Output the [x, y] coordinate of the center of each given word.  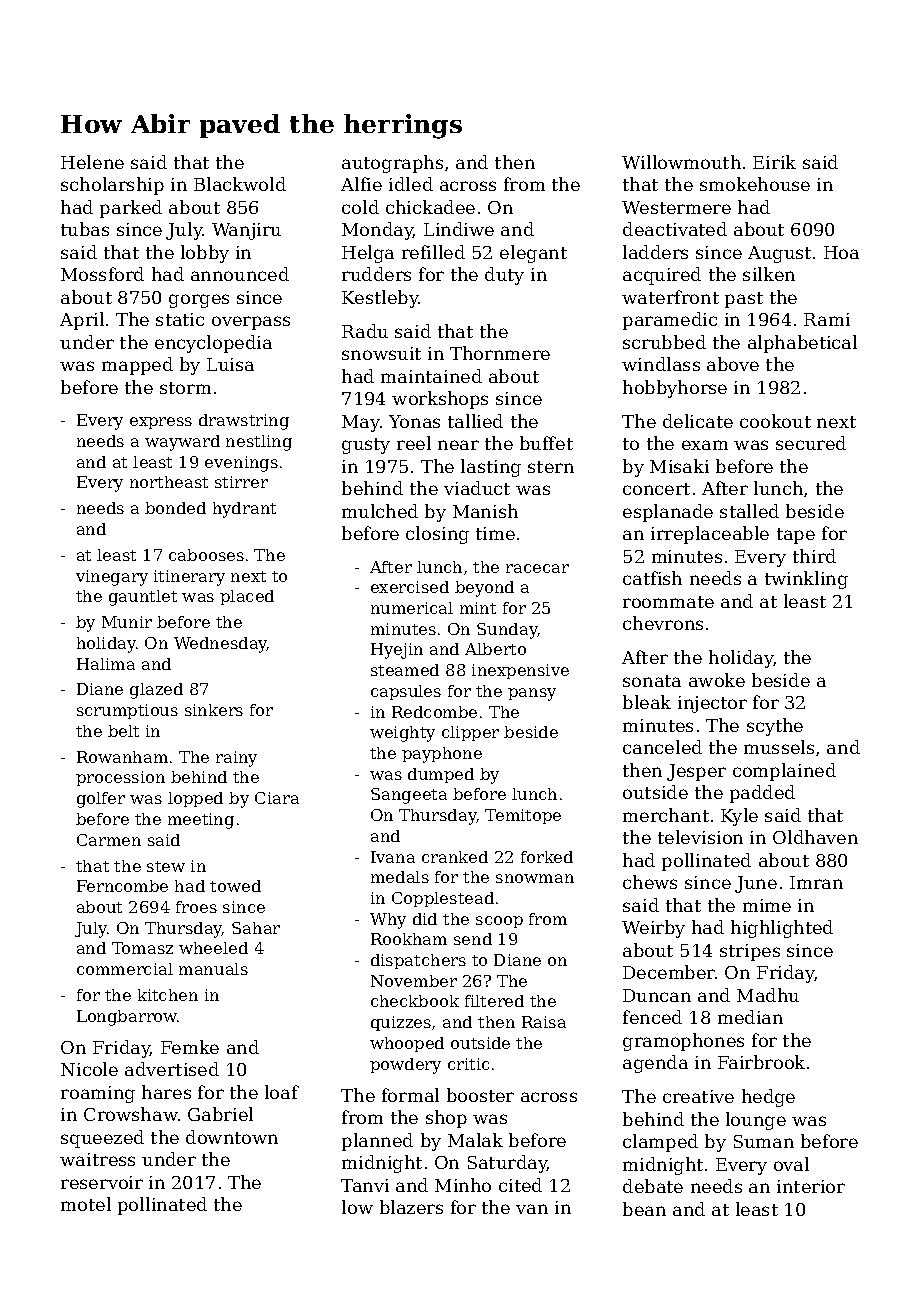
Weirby [653, 929]
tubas [85, 229]
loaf [282, 1092]
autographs [392, 164]
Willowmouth [681, 162]
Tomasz [142, 948]
